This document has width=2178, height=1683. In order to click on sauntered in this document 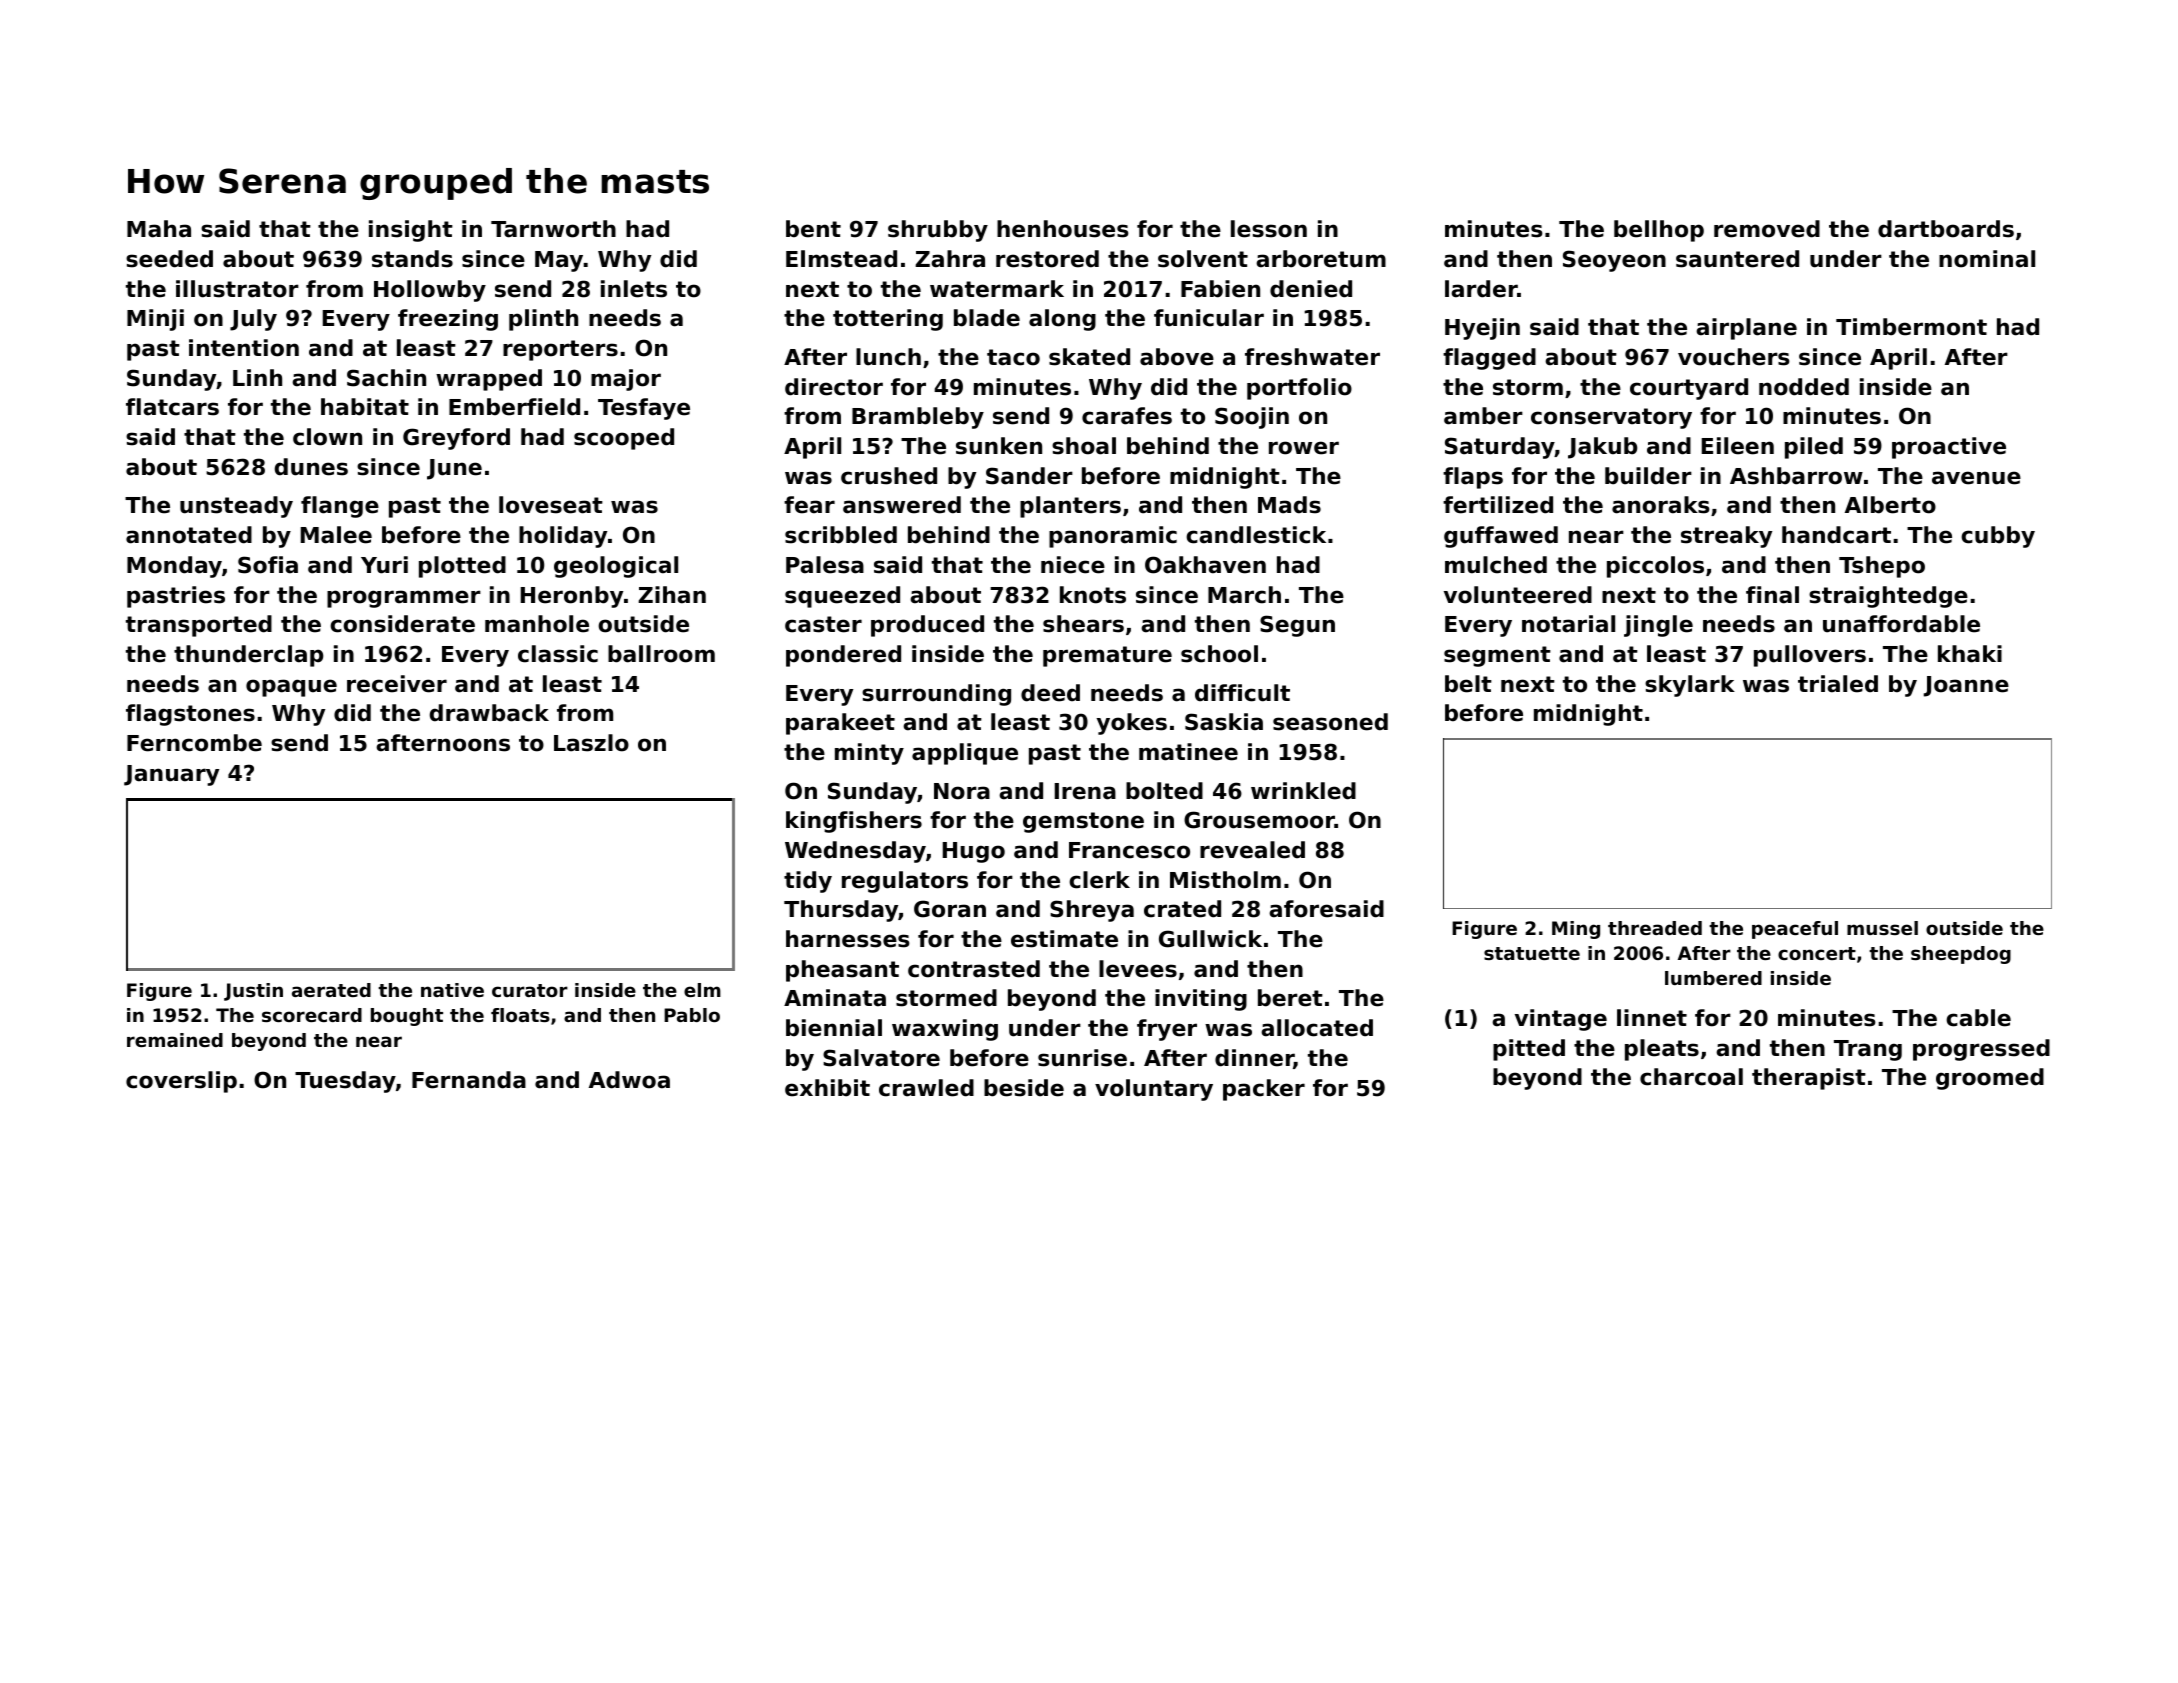, I will do `click(1737, 259)`.
